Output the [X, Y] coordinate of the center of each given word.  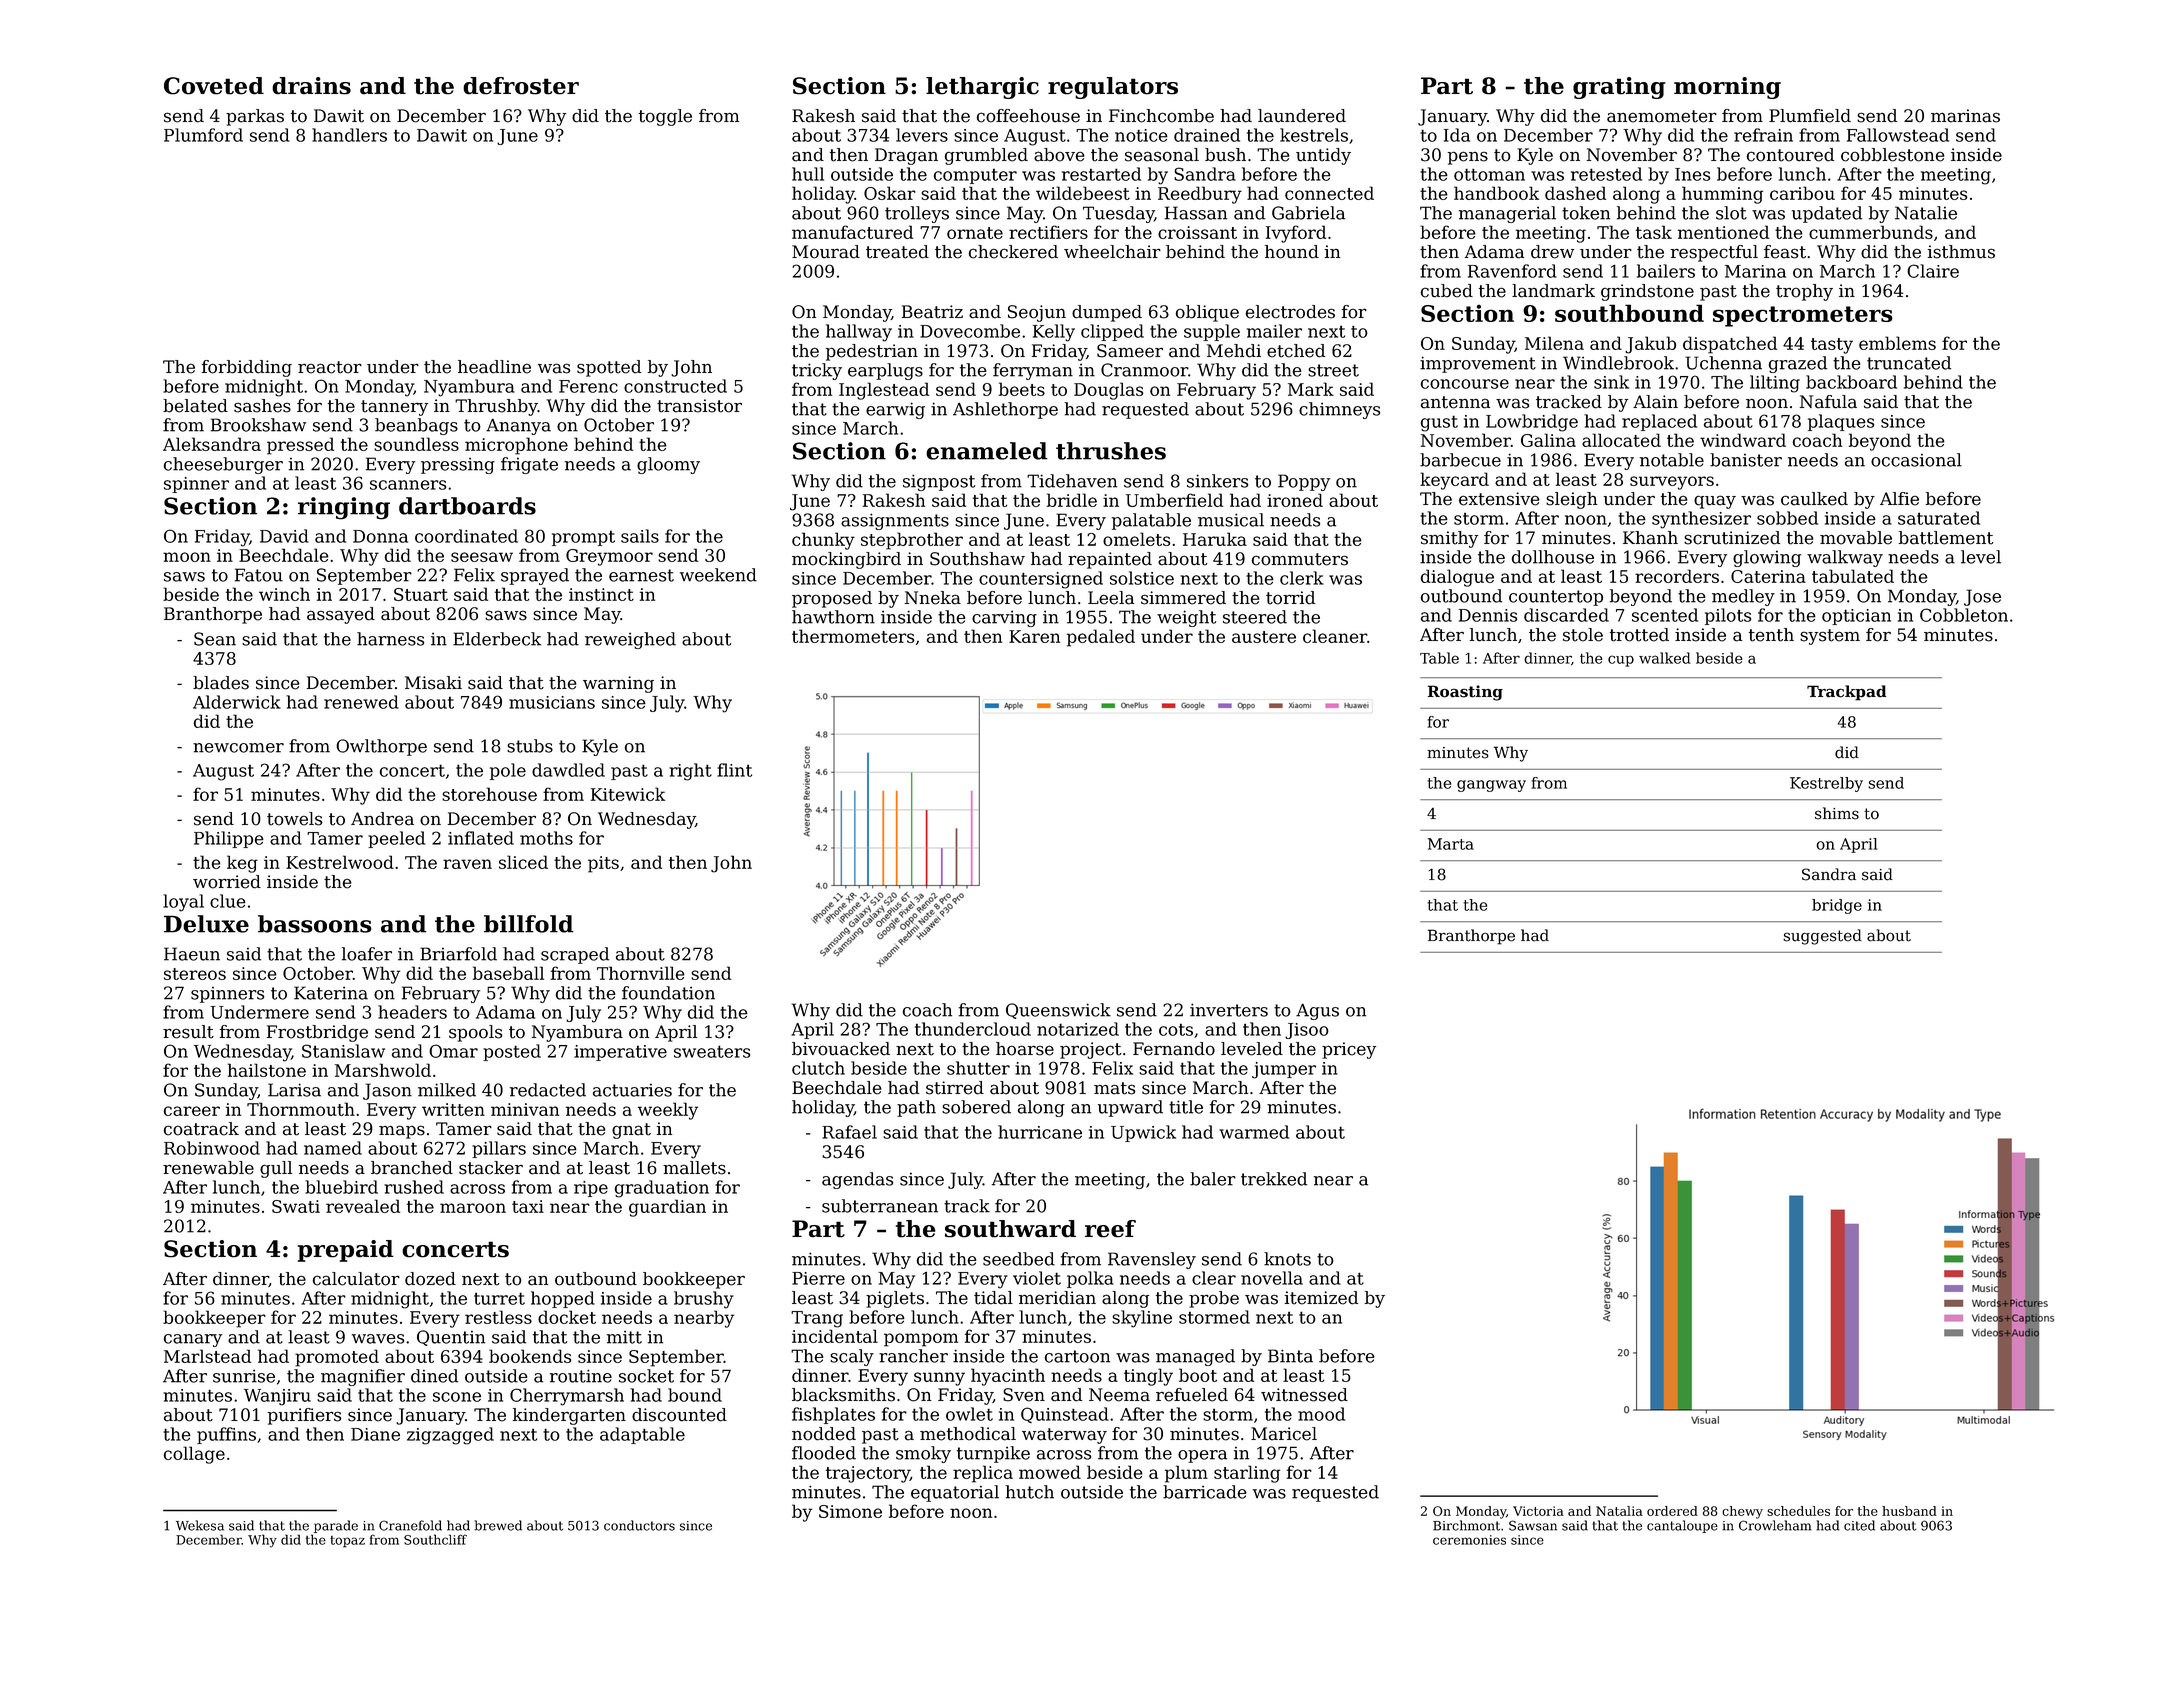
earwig [895, 410]
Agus [1317, 1011]
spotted [609, 368]
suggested [1822, 937]
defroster [521, 86]
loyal [183, 903]
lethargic [982, 88]
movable [1856, 538]
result [188, 1032]
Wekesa [200, 1525]
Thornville [641, 973]
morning [1727, 88]
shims [1837, 813]
